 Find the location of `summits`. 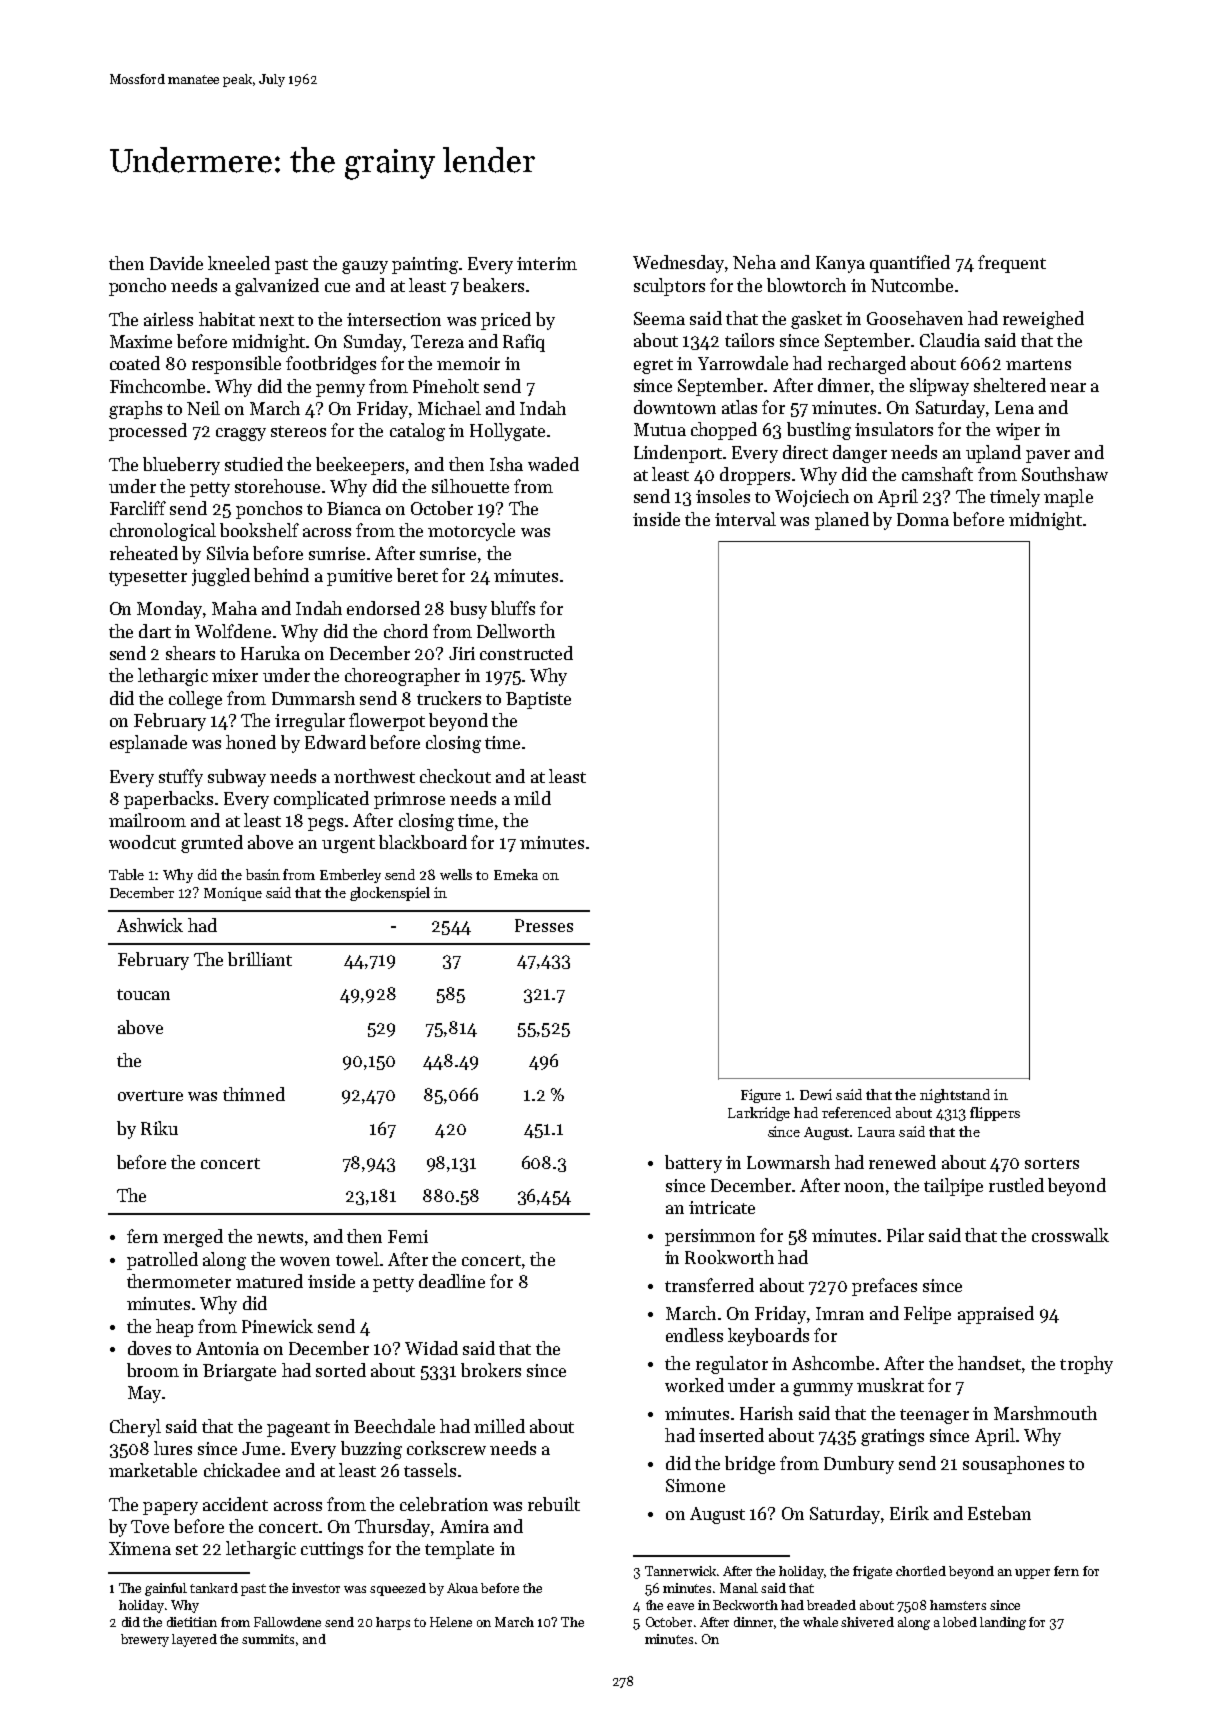

summits is located at coordinates (268, 1639).
